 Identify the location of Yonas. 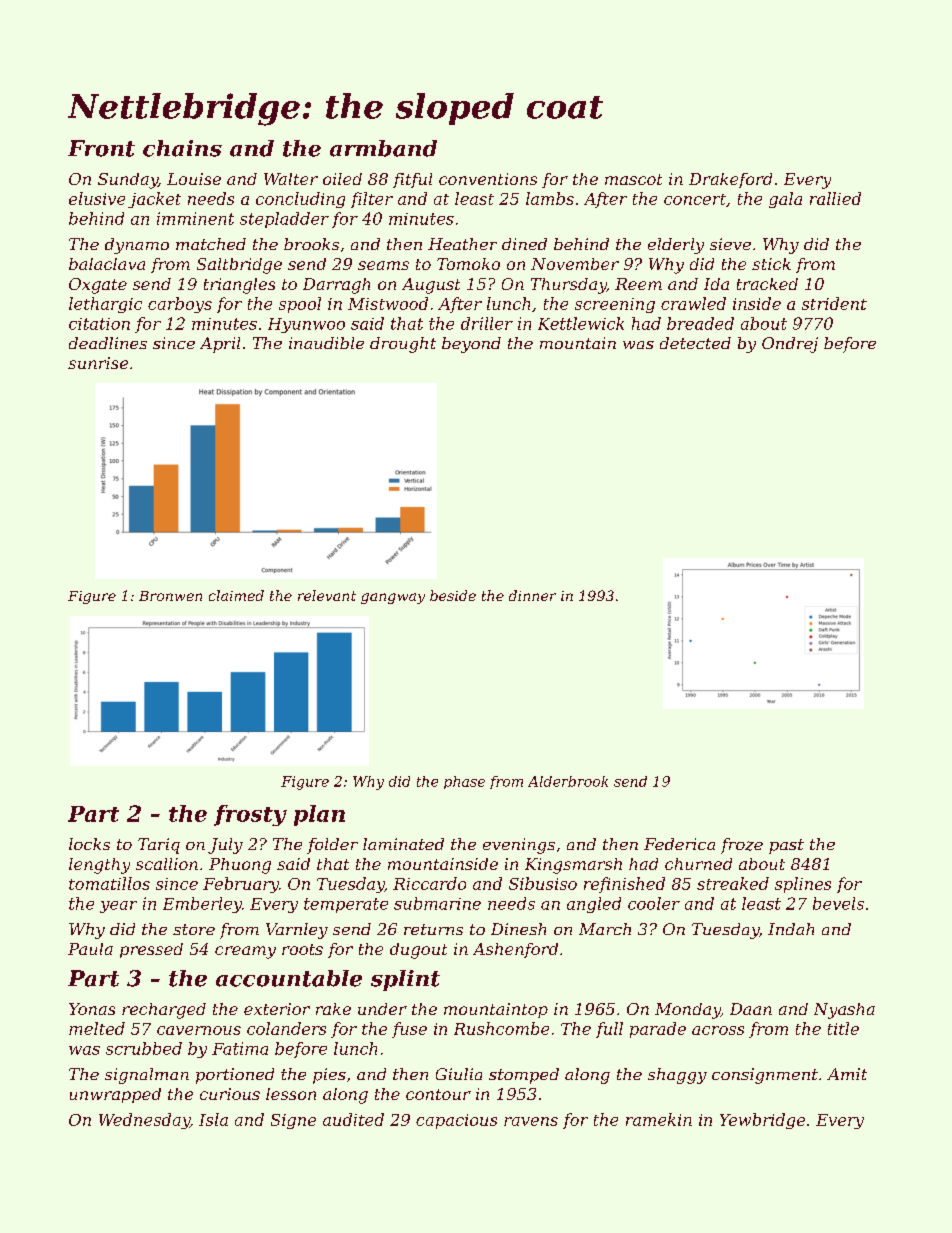
(92, 1009).
